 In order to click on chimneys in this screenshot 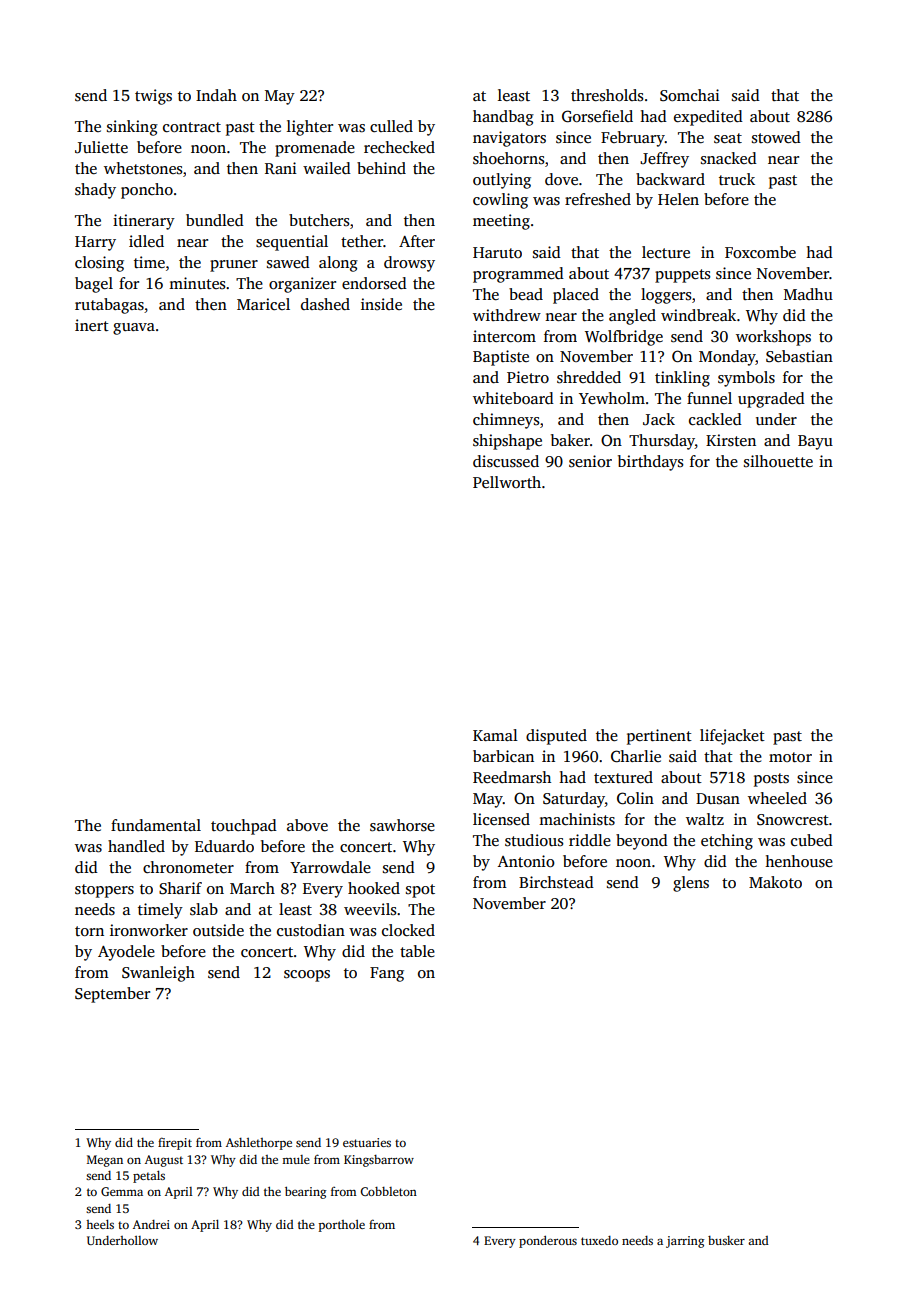, I will do `click(506, 421)`.
